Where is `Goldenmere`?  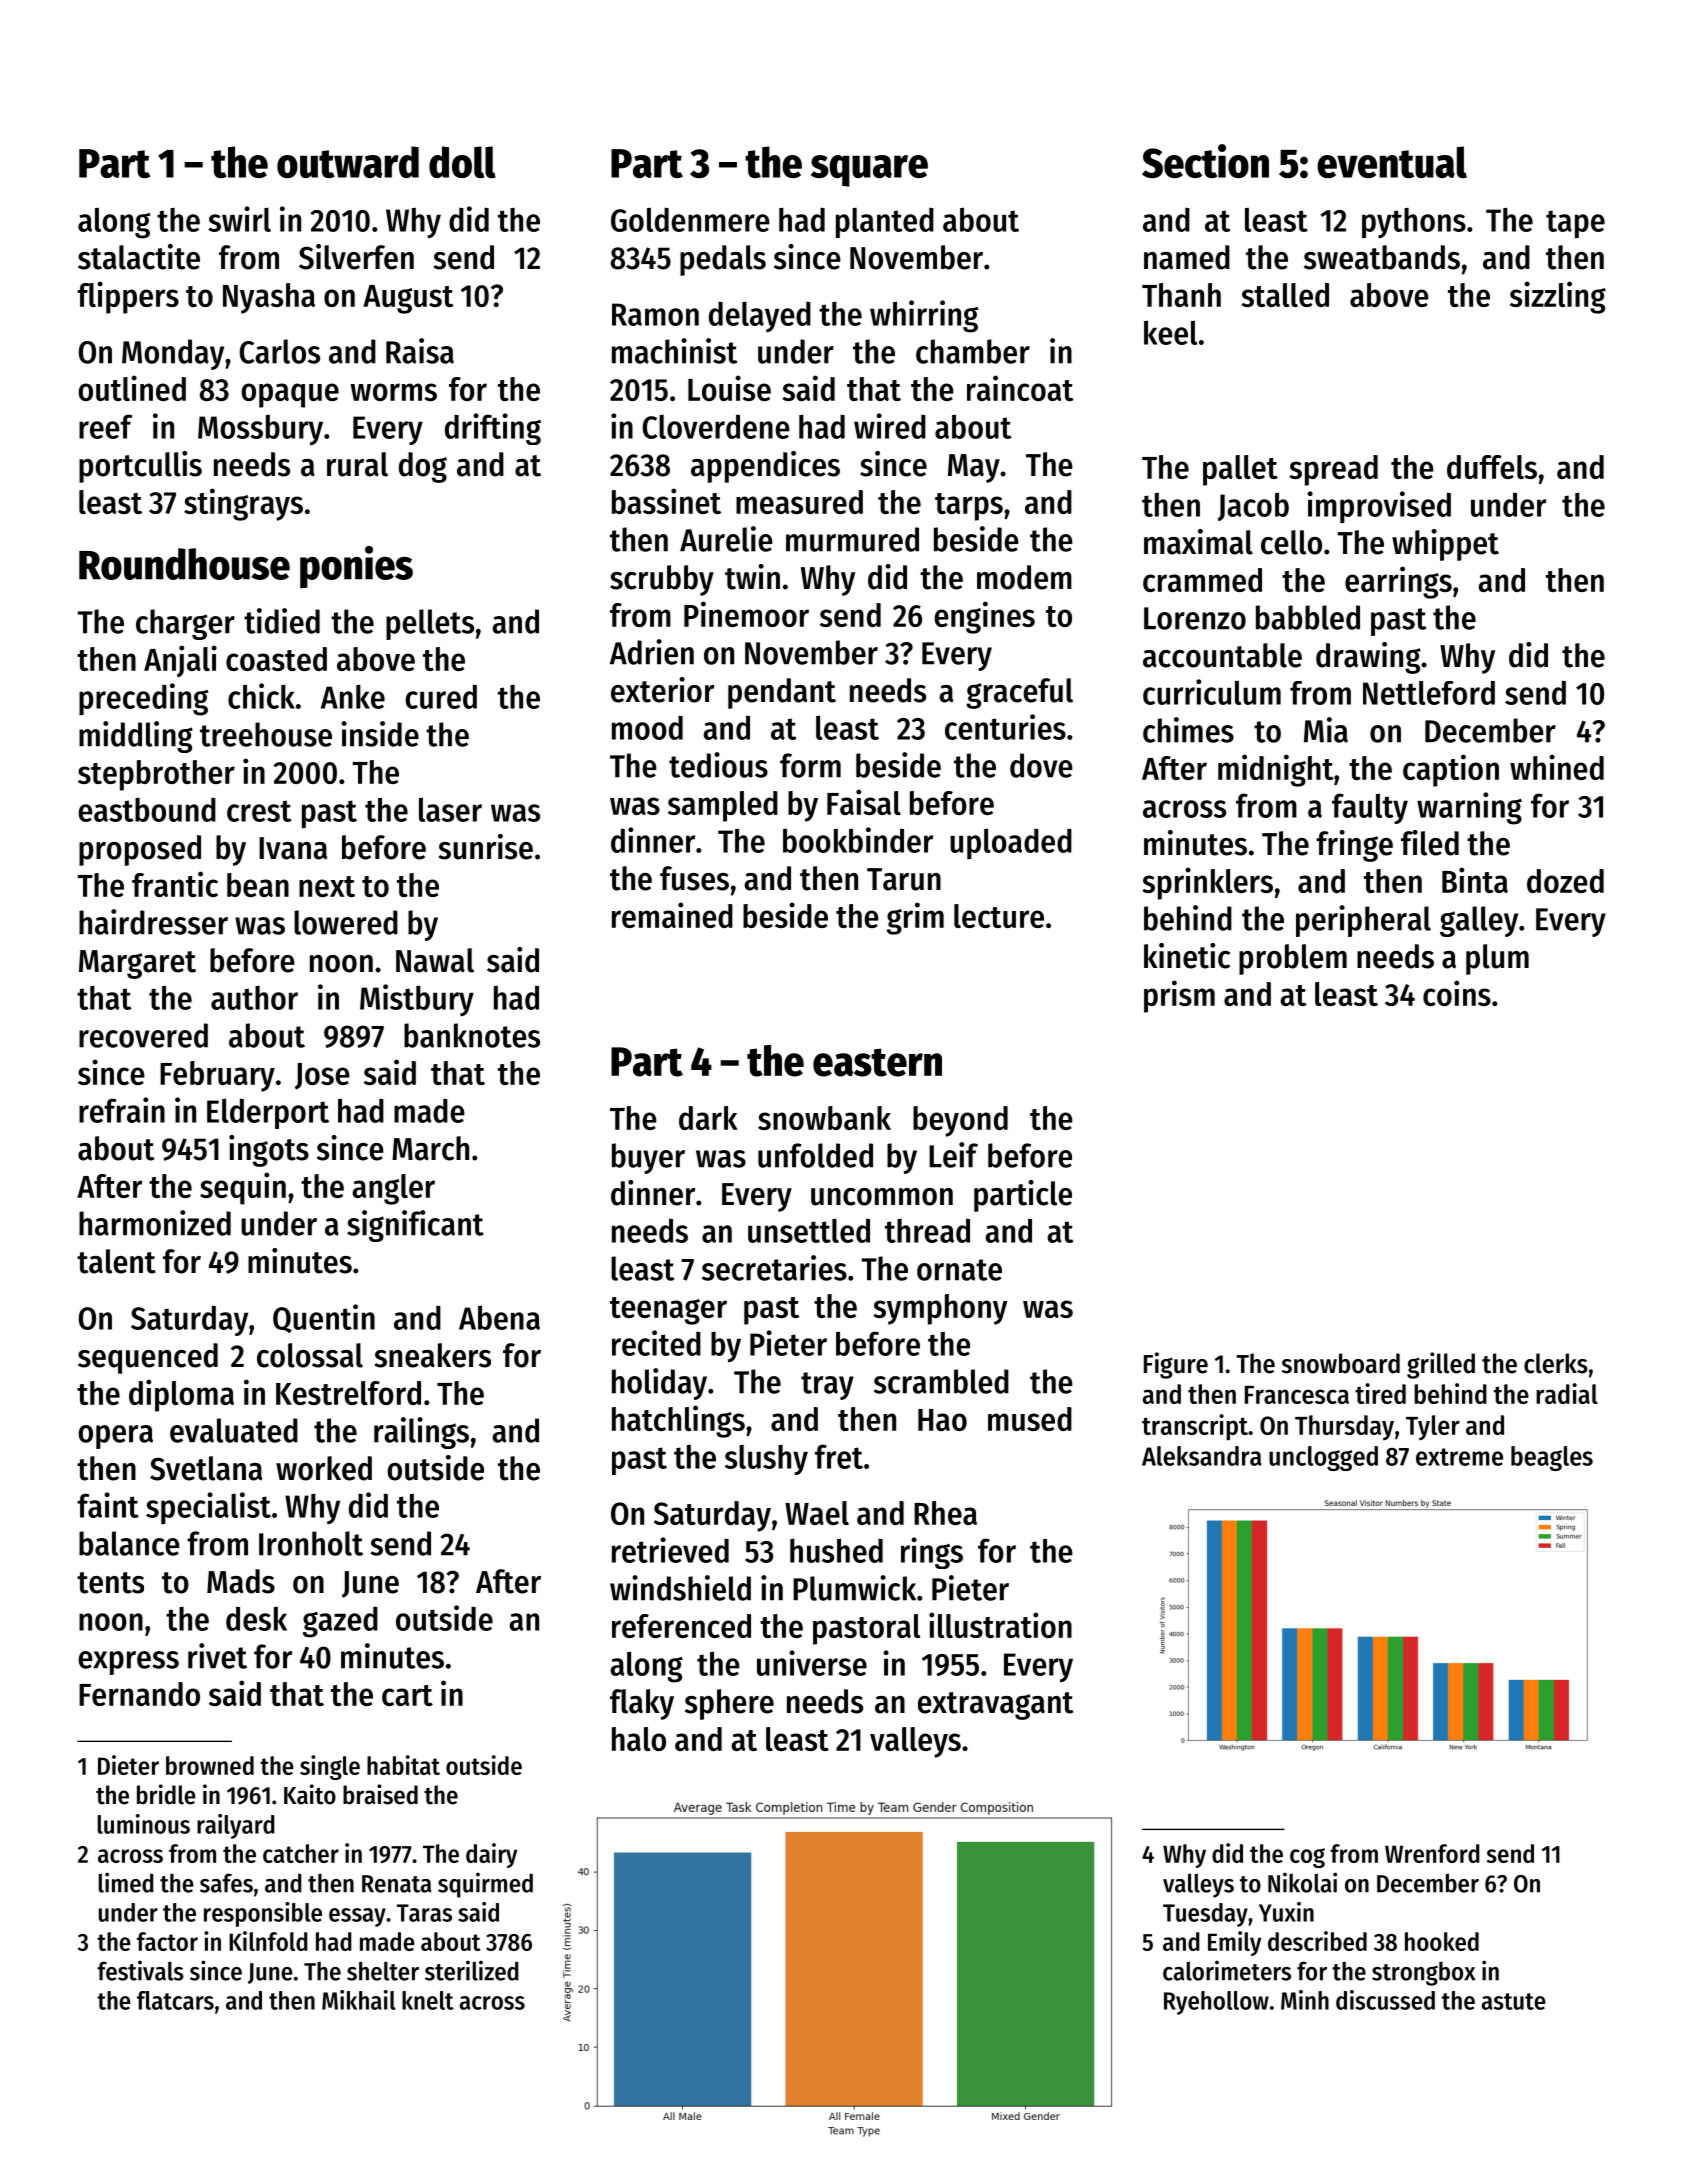
Goldenmere is located at coordinates (690, 219).
